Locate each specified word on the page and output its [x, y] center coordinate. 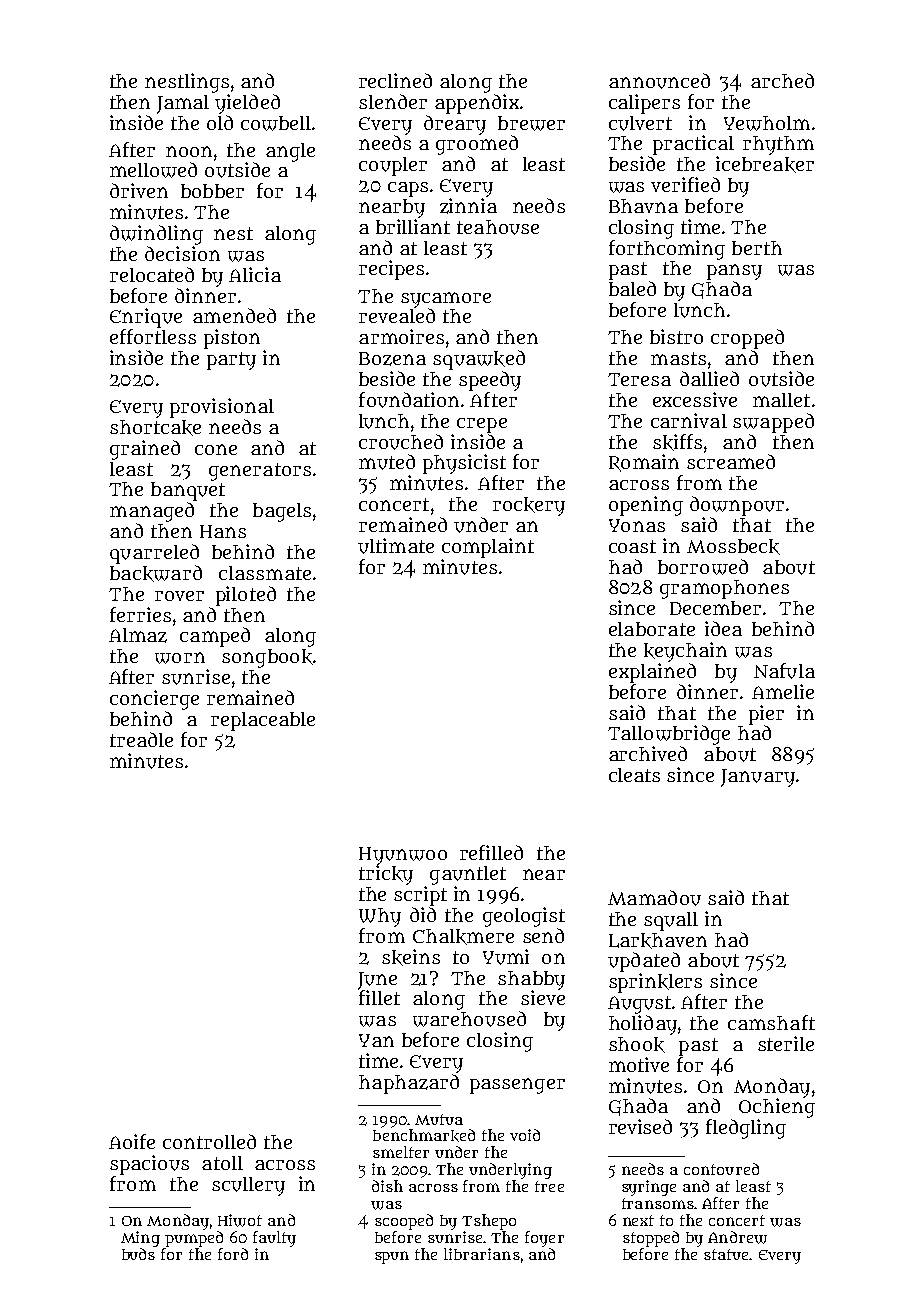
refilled [491, 852]
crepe [482, 425]
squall [671, 921]
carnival [689, 420]
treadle [141, 739]
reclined [395, 80]
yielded [247, 104]
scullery [248, 1186]
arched [782, 80]
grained [145, 450]
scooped [404, 1222]
